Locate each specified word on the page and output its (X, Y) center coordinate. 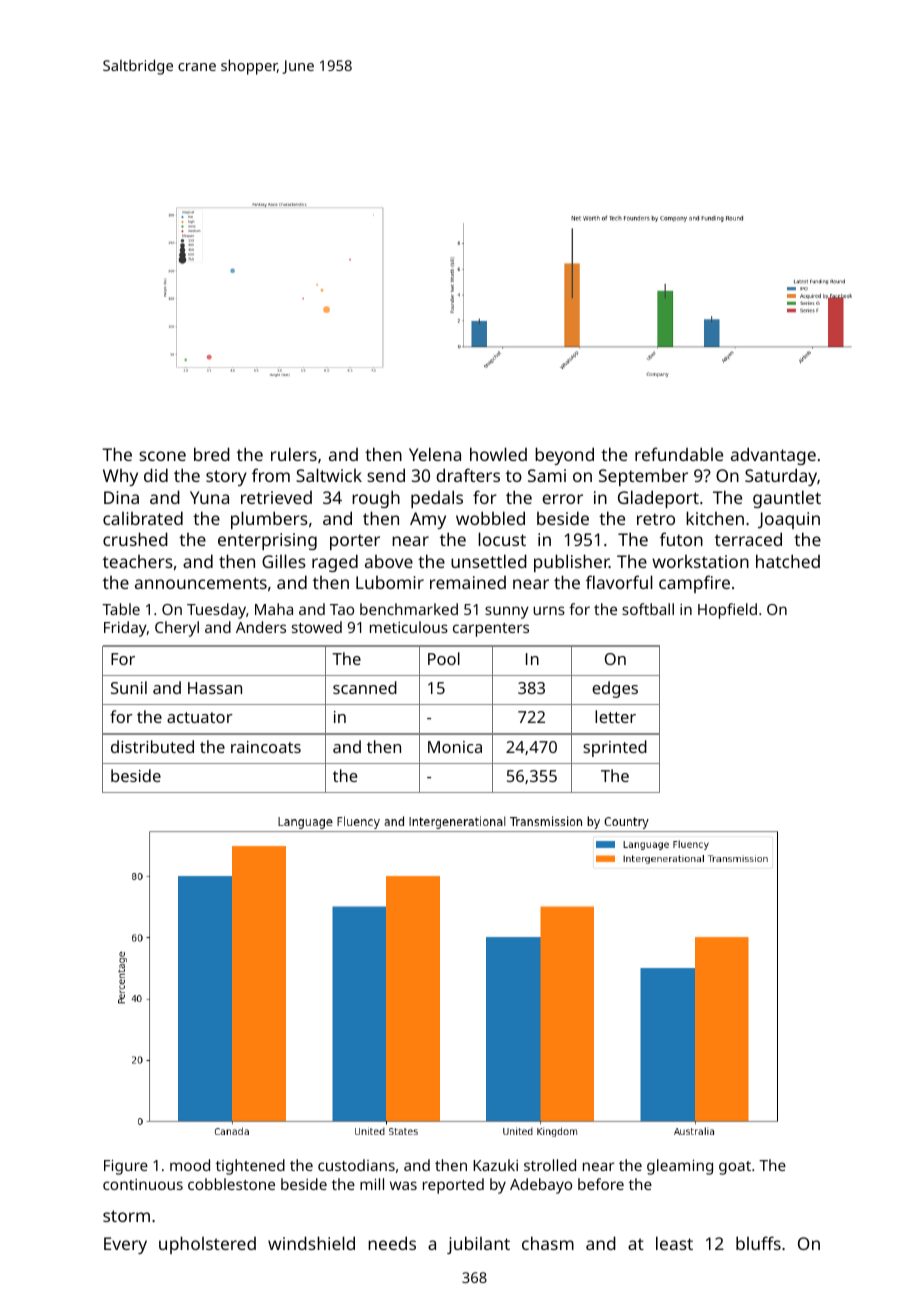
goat (735, 1168)
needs (392, 1243)
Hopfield (727, 611)
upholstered (207, 1245)
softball (648, 609)
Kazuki (495, 1165)
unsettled (489, 561)
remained (468, 582)
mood (190, 1165)
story (226, 478)
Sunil (129, 687)
